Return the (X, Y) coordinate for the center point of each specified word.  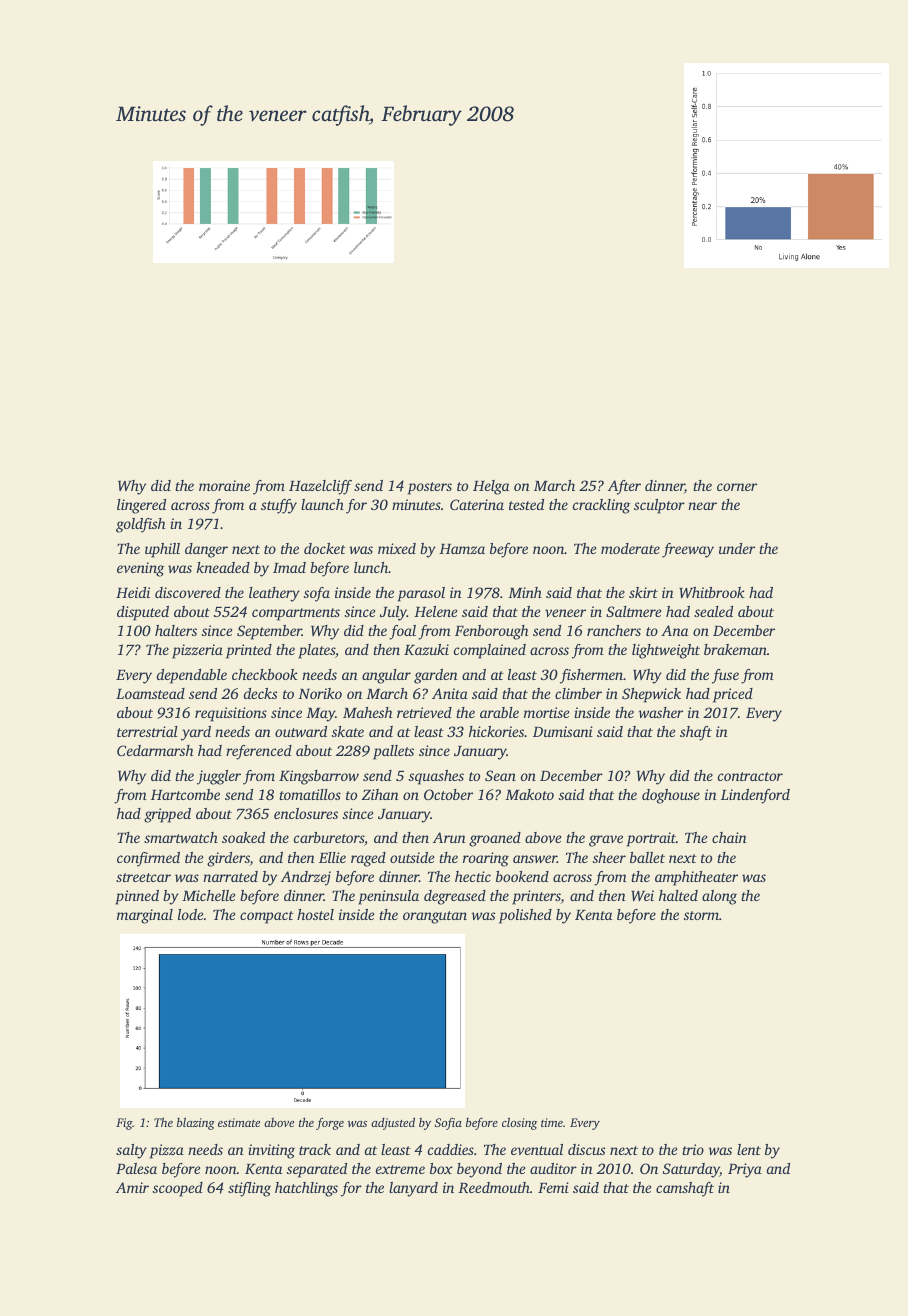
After (624, 487)
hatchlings (306, 1189)
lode (190, 914)
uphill (162, 550)
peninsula (388, 897)
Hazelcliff (320, 487)
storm (701, 915)
